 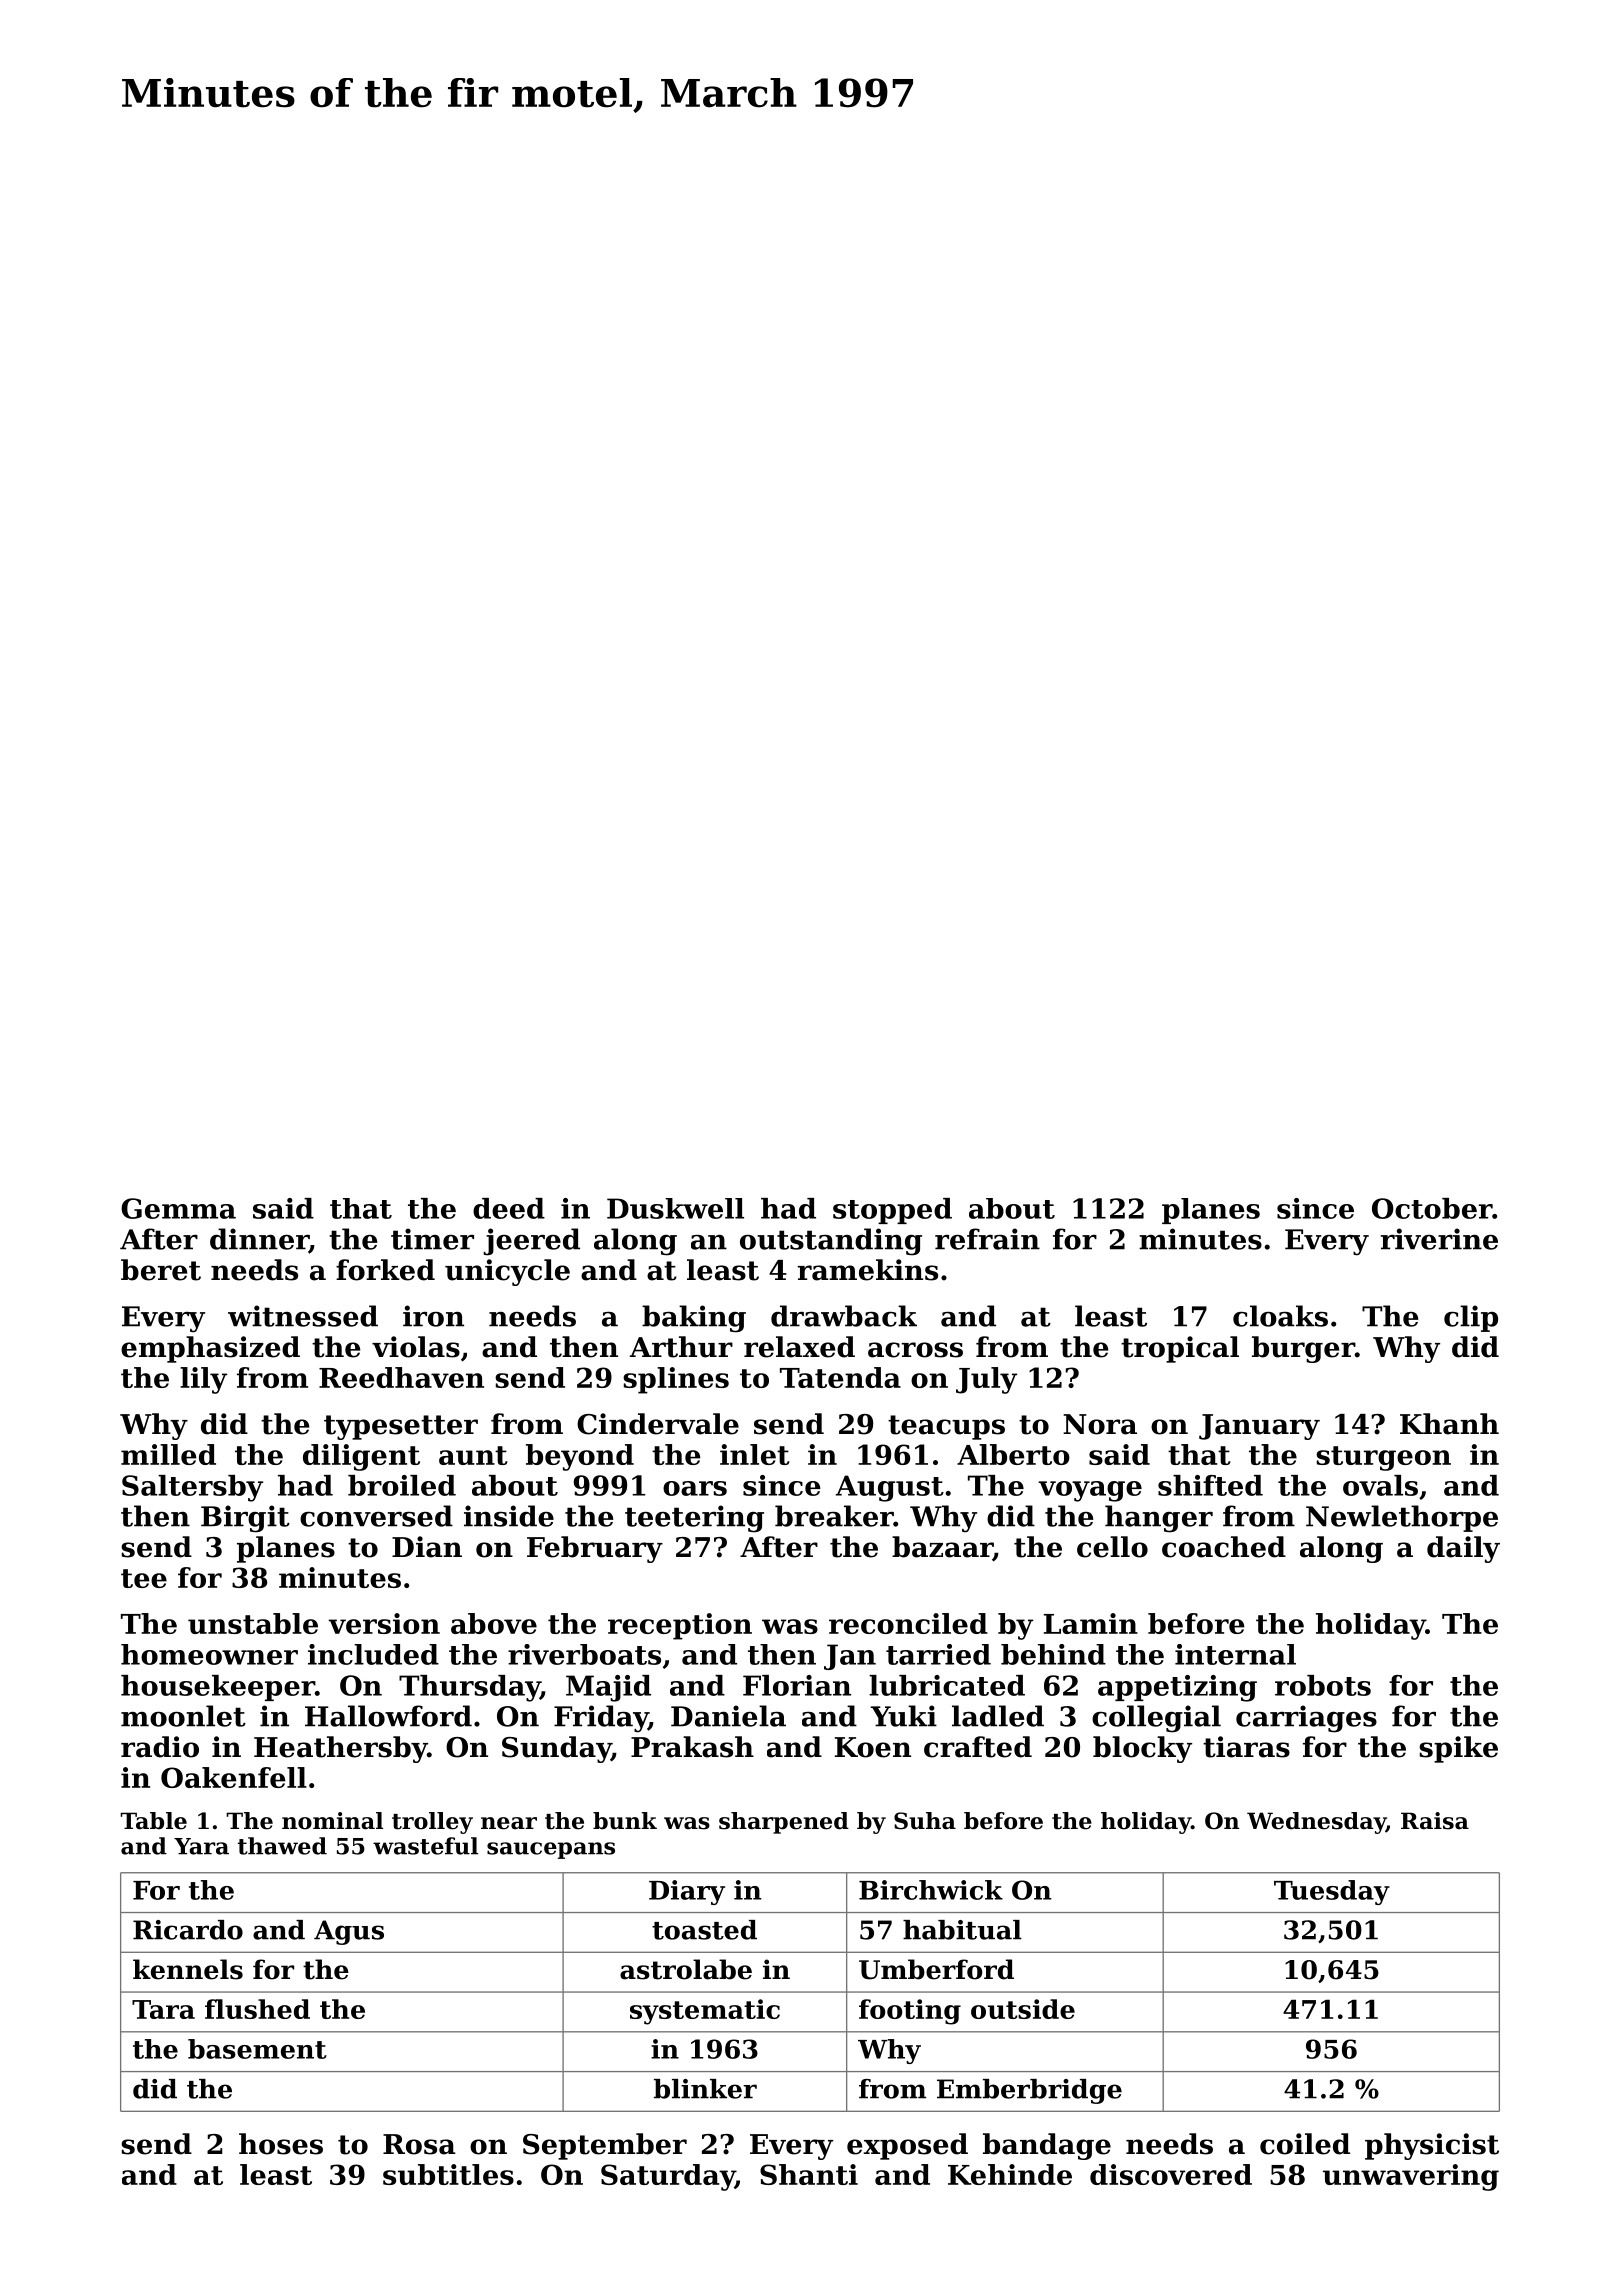 I want to click on dinner, so click(x=259, y=1240).
